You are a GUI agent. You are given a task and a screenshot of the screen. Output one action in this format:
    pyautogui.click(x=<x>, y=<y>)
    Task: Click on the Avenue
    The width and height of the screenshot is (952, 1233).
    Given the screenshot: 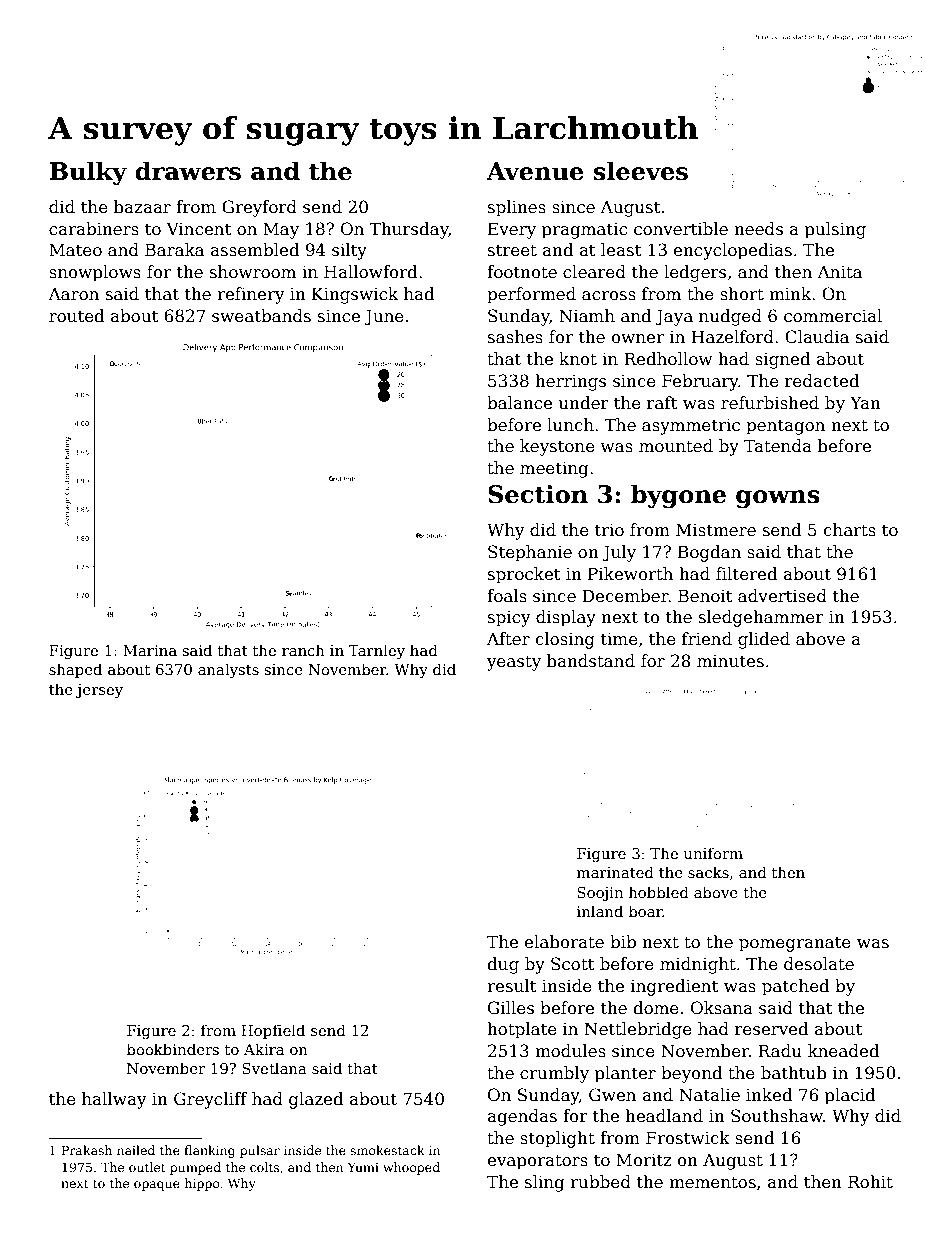 What is the action you would take?
    pyautogui.click(x=535, y=171)
